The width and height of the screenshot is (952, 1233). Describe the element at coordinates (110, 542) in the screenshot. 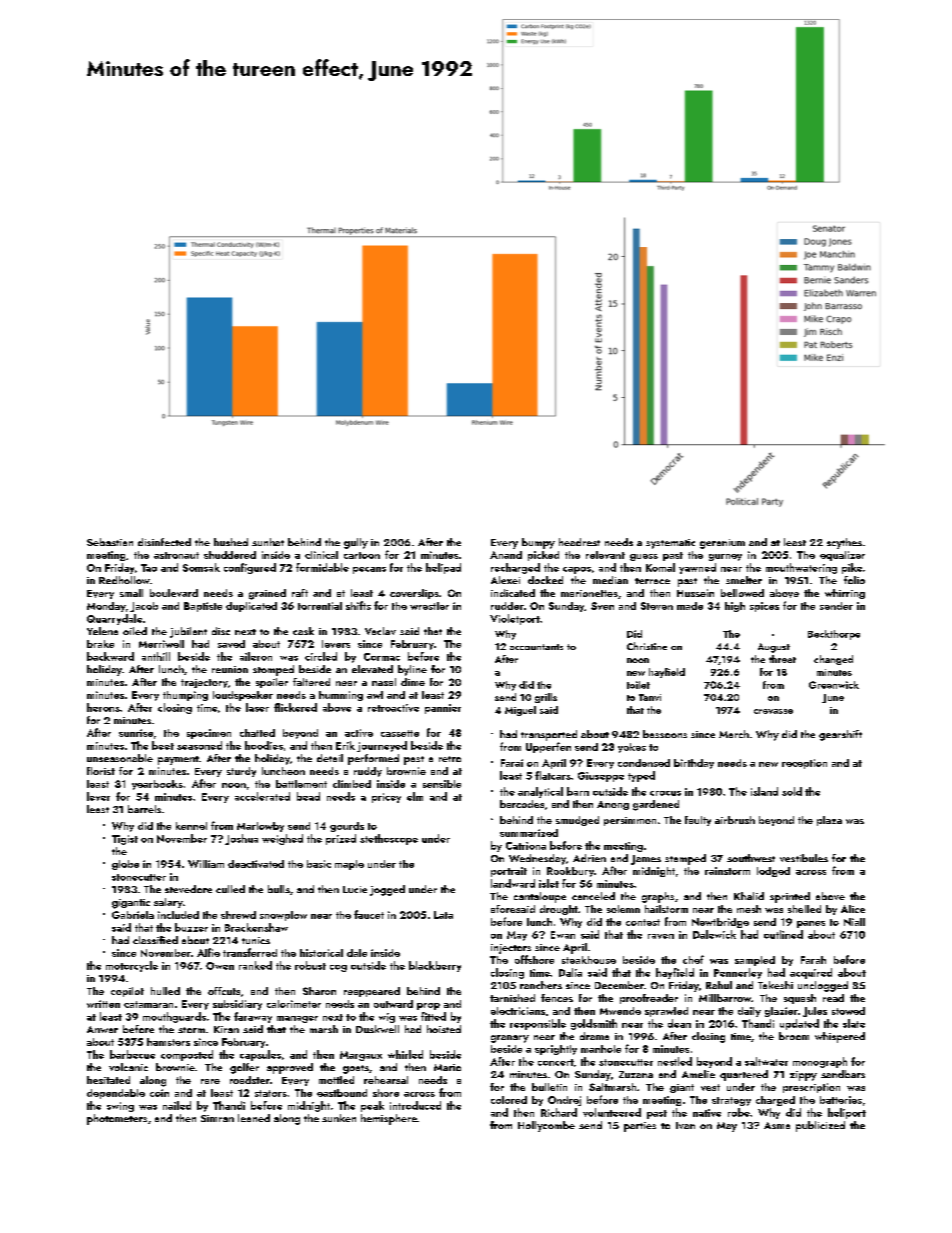

I see `Sebastian` at that location.
